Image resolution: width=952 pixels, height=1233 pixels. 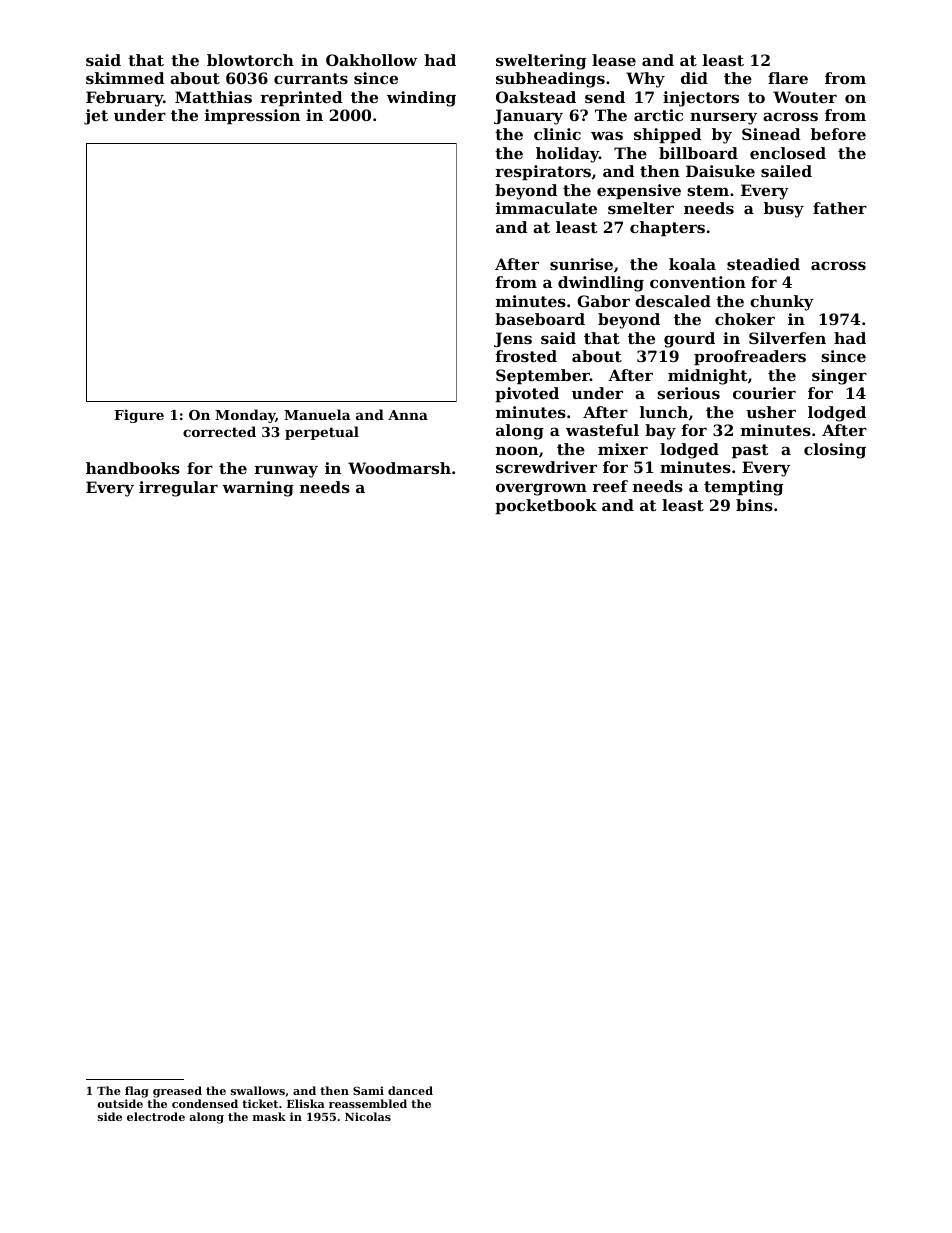 I want to click on immaculate, so click(x=546, y=208).
